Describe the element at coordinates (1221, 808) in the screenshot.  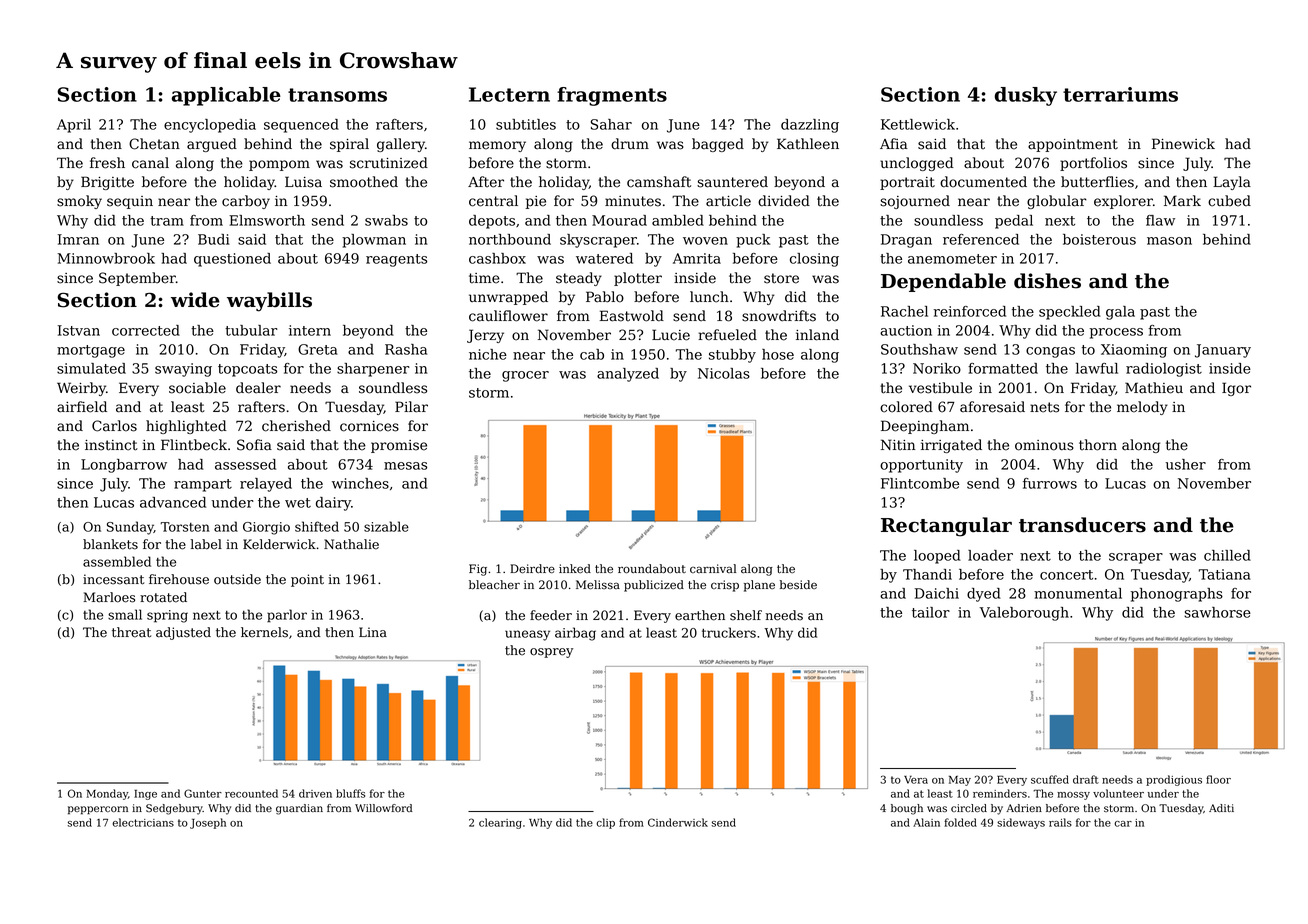
I see `Aditi` at that location.
